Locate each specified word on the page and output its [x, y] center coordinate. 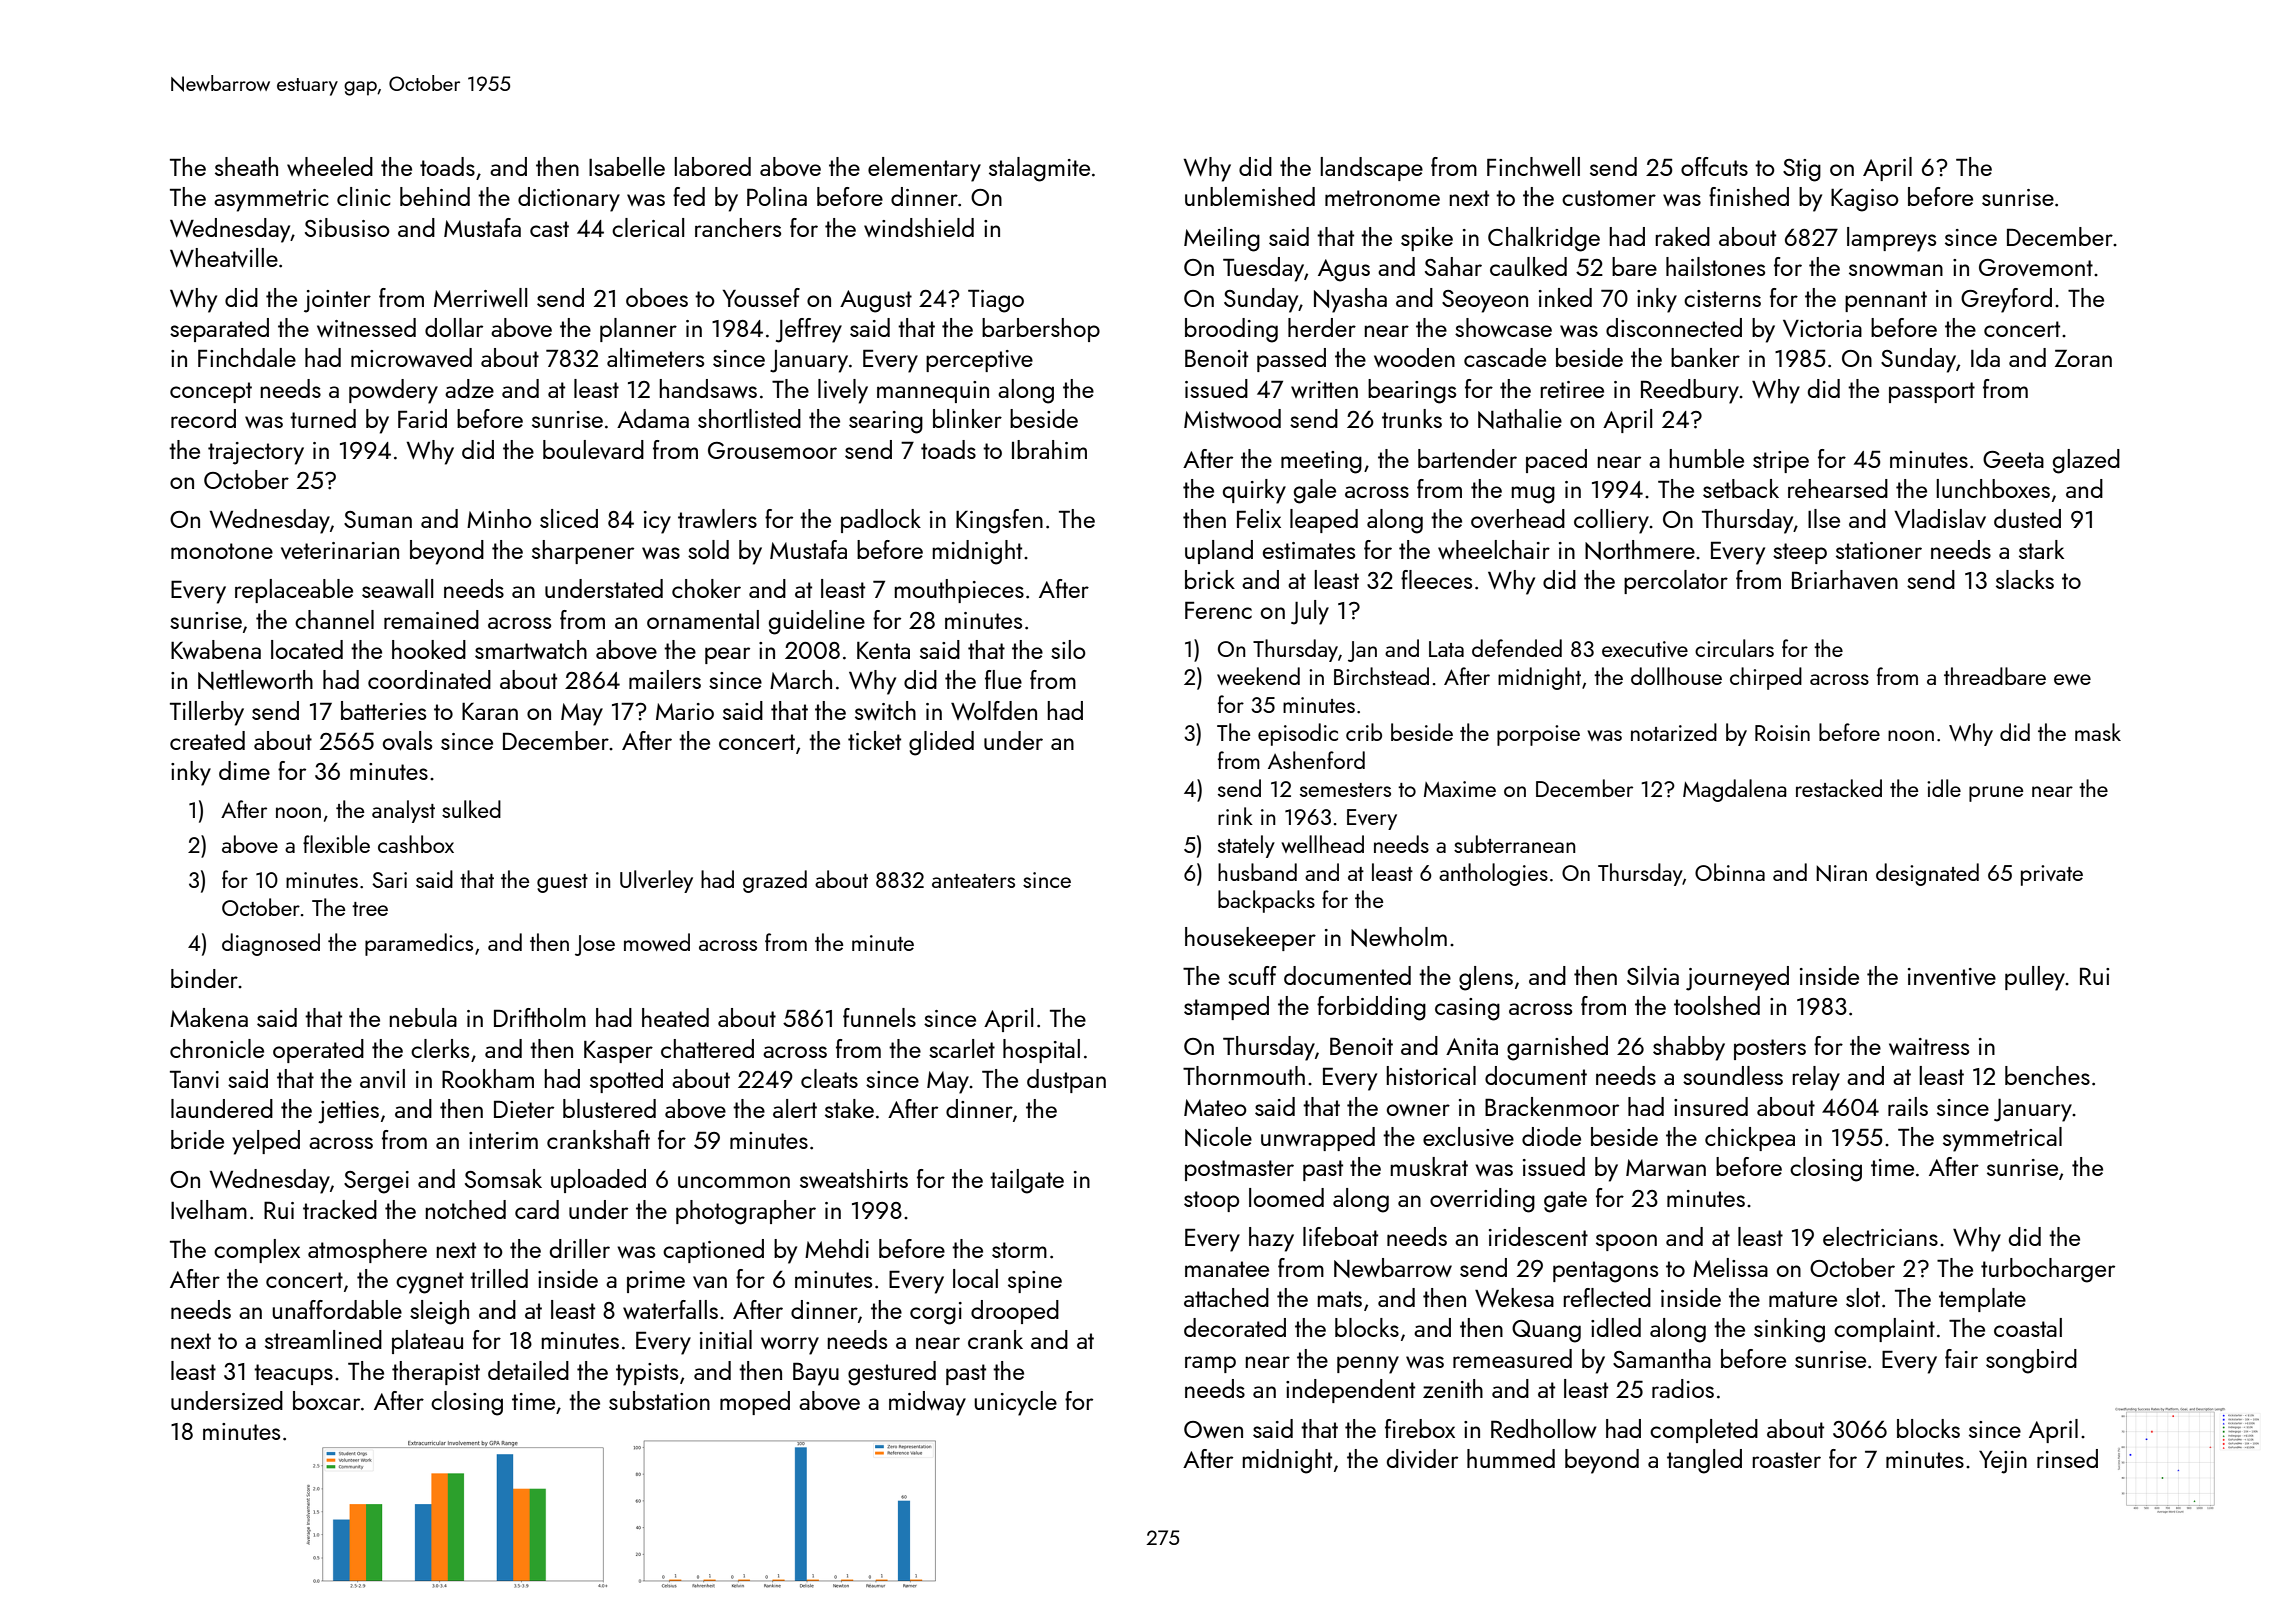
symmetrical [2002, 1139]
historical [1431, 1075]
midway [927, 1403]
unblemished [1250, 196]
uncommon [734, 1182]
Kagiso [1865, 200]
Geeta [2013, 459]
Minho [499, 518]
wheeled [330, 166]
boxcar [326, 1400]
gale [1315, 491]
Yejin [2003, 1462]
